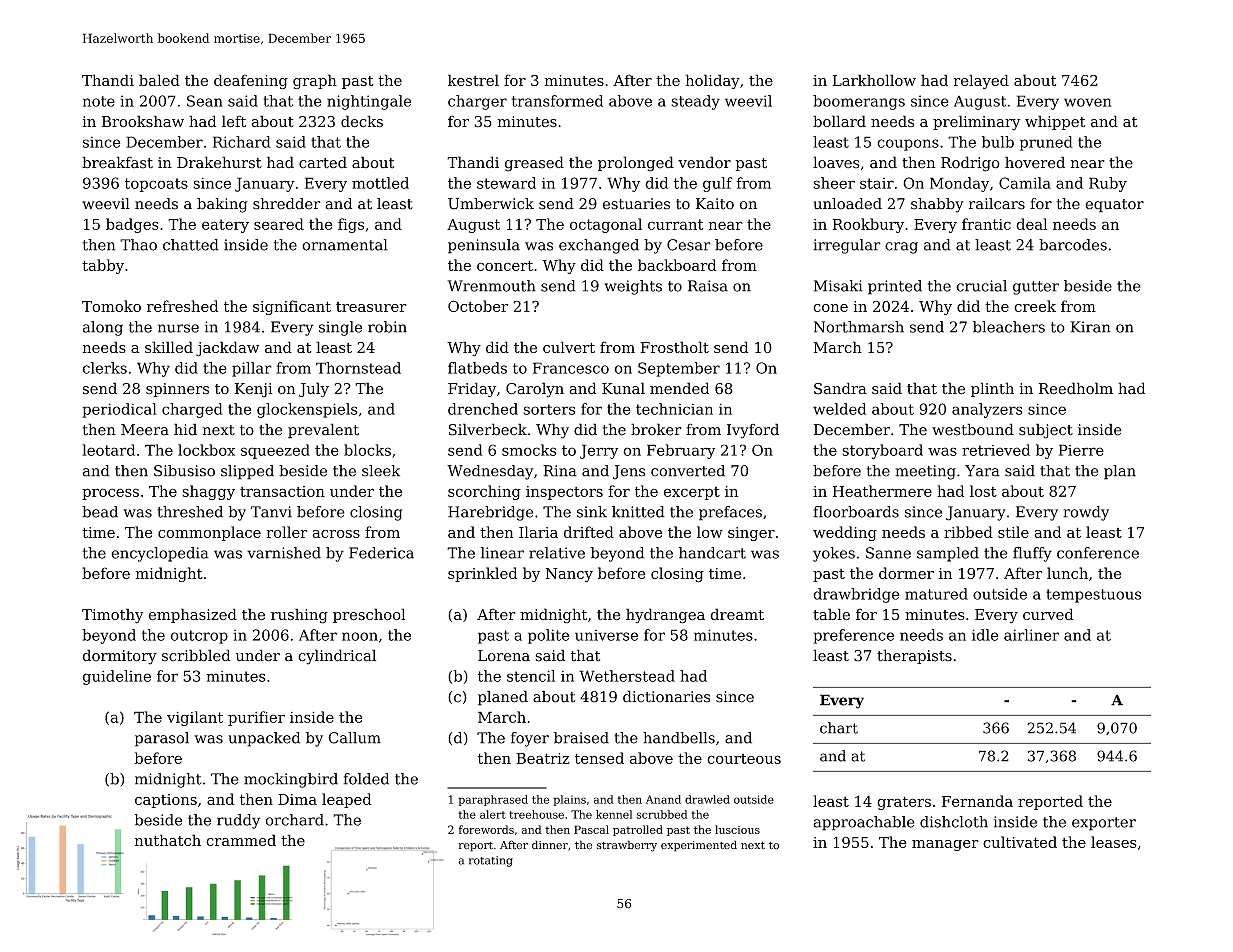 Image resolution: width=1233 pixels, height=952 pixels. What do you see at coordinates (914, 656) in the screenshot?
I see `therapists` at bounding box center [914, 656].
